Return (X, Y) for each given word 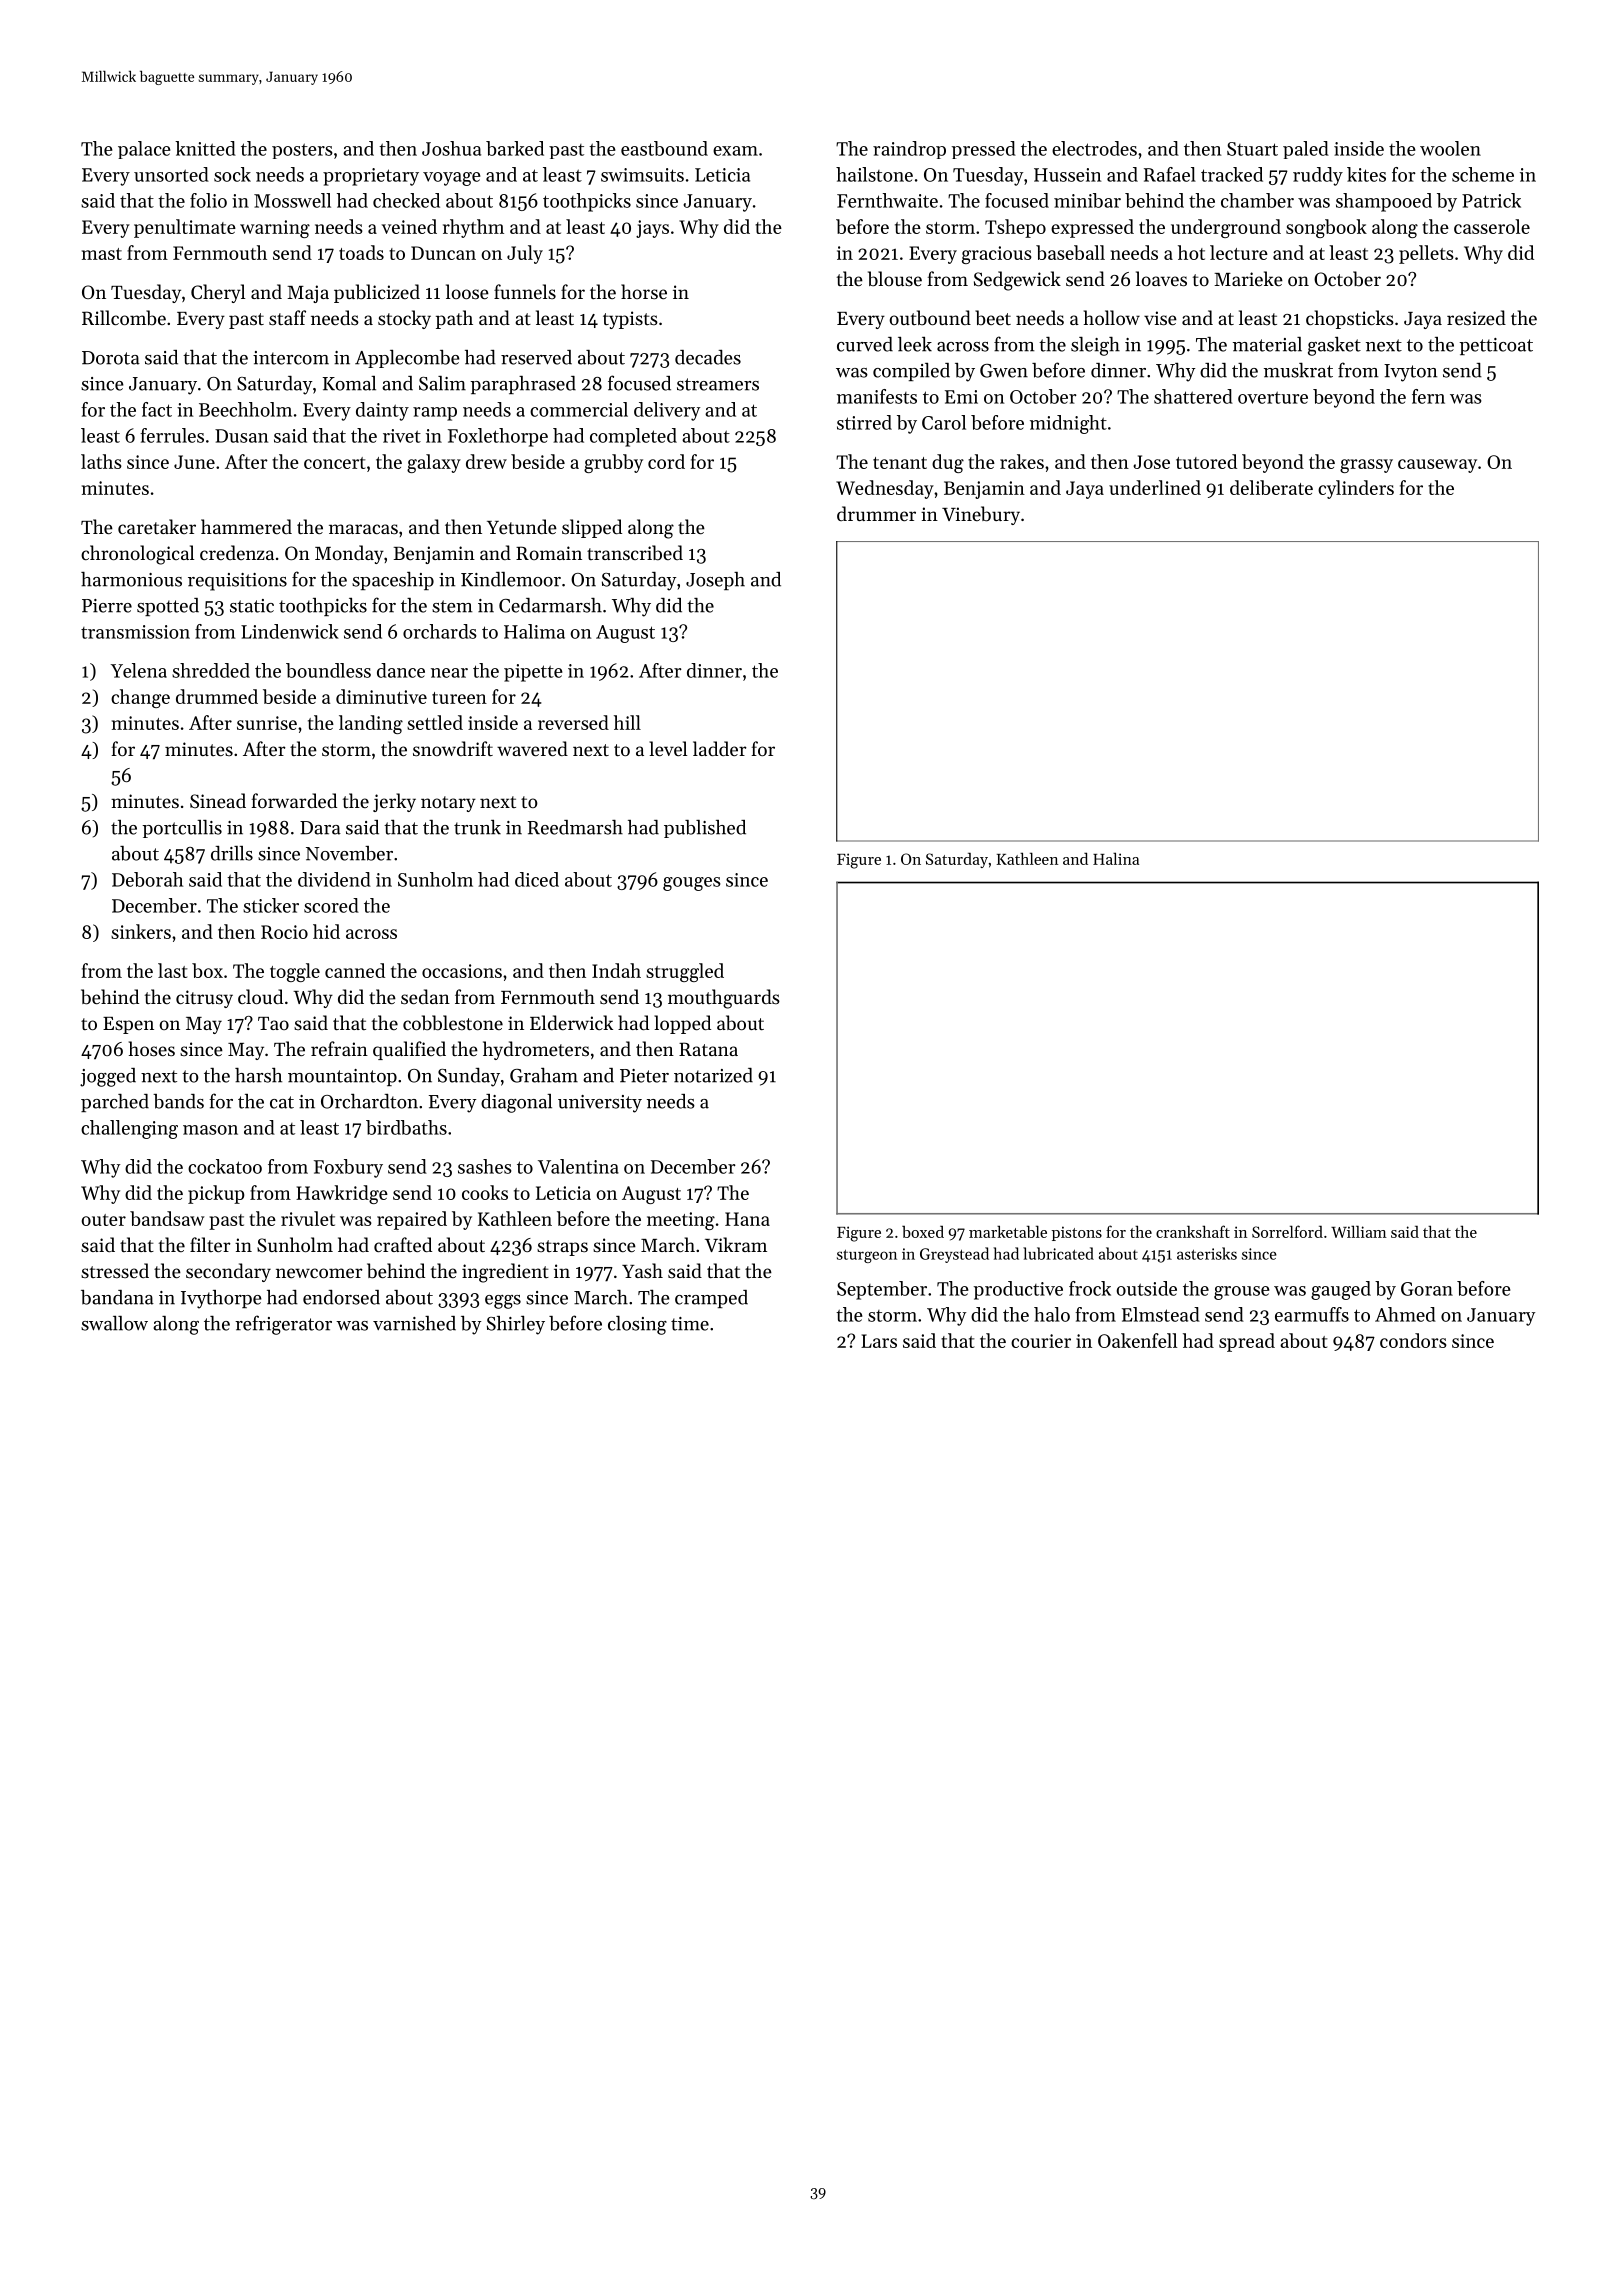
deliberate (1271, 487)
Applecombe (407, 359)
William (1359, 1231)
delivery (667, 411)
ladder (720, 748)
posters (302, 151)
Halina (1116, 858)
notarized (713, 1075)
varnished (414, 1323)
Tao (273, 1023)
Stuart (1252, 149)
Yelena (139, 670)
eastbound (664, 148)
